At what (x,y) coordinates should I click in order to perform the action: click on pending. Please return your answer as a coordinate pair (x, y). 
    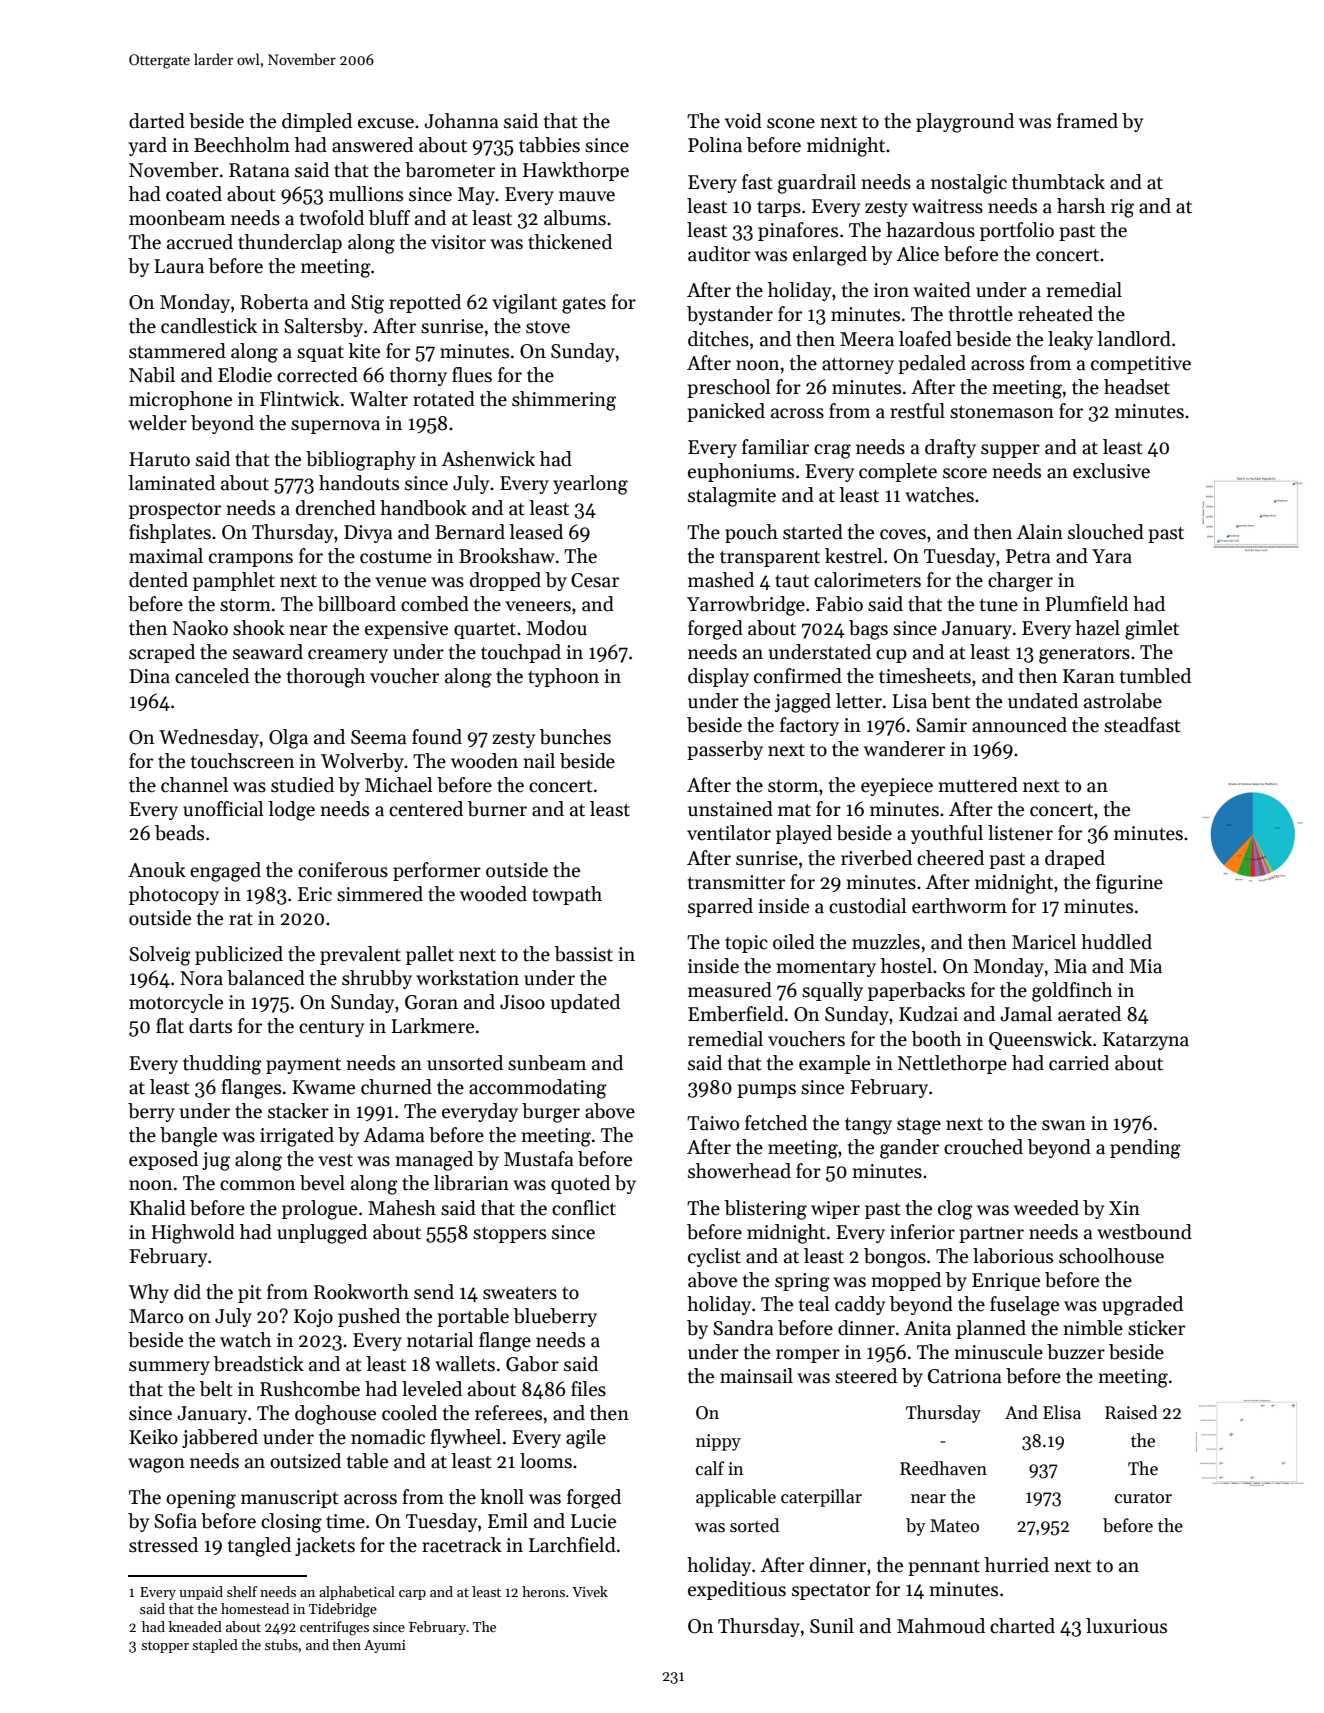
    Looking at the image, I should click on (1145, 1149).
